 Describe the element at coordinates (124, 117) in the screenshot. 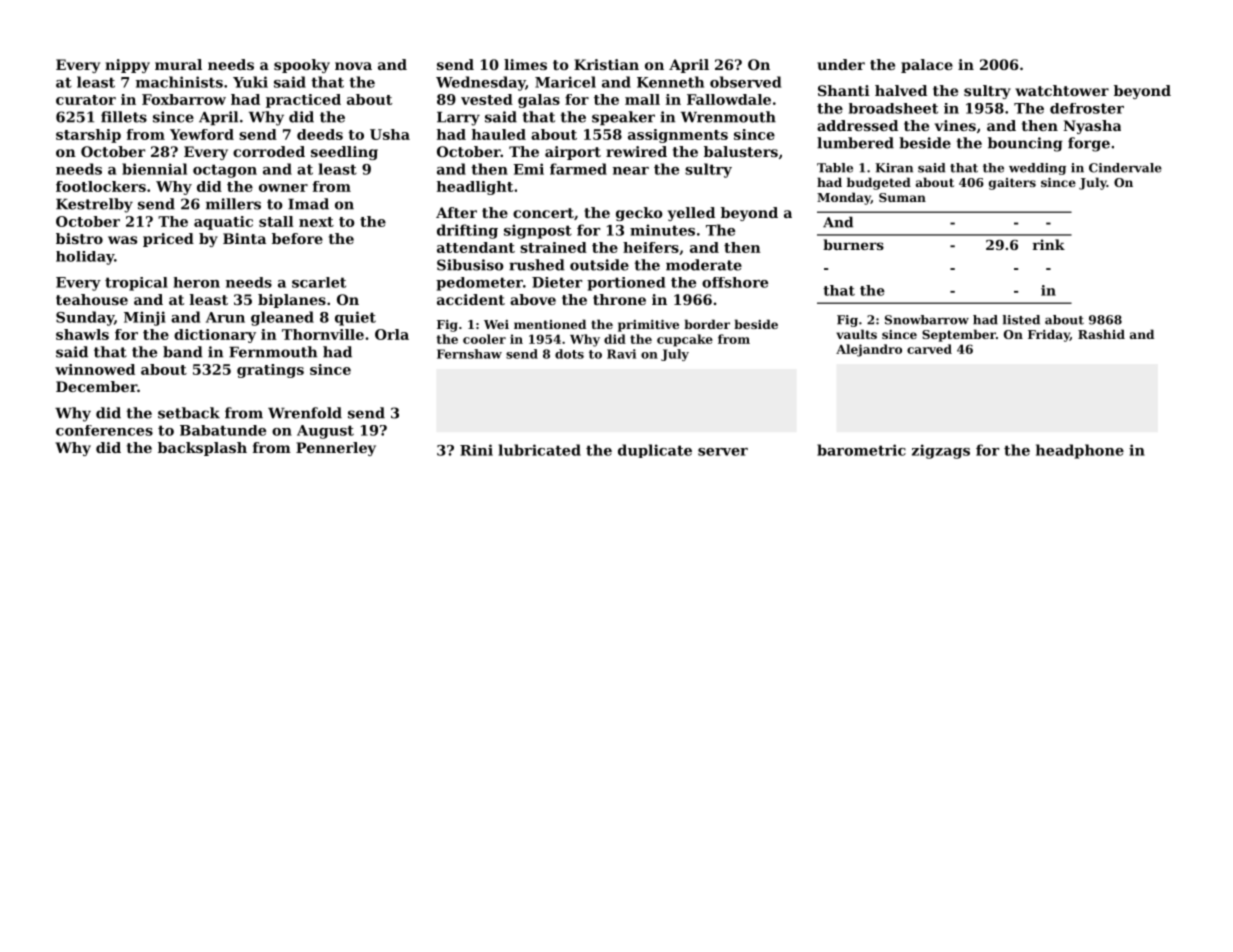

I see `fillets` at that location.
